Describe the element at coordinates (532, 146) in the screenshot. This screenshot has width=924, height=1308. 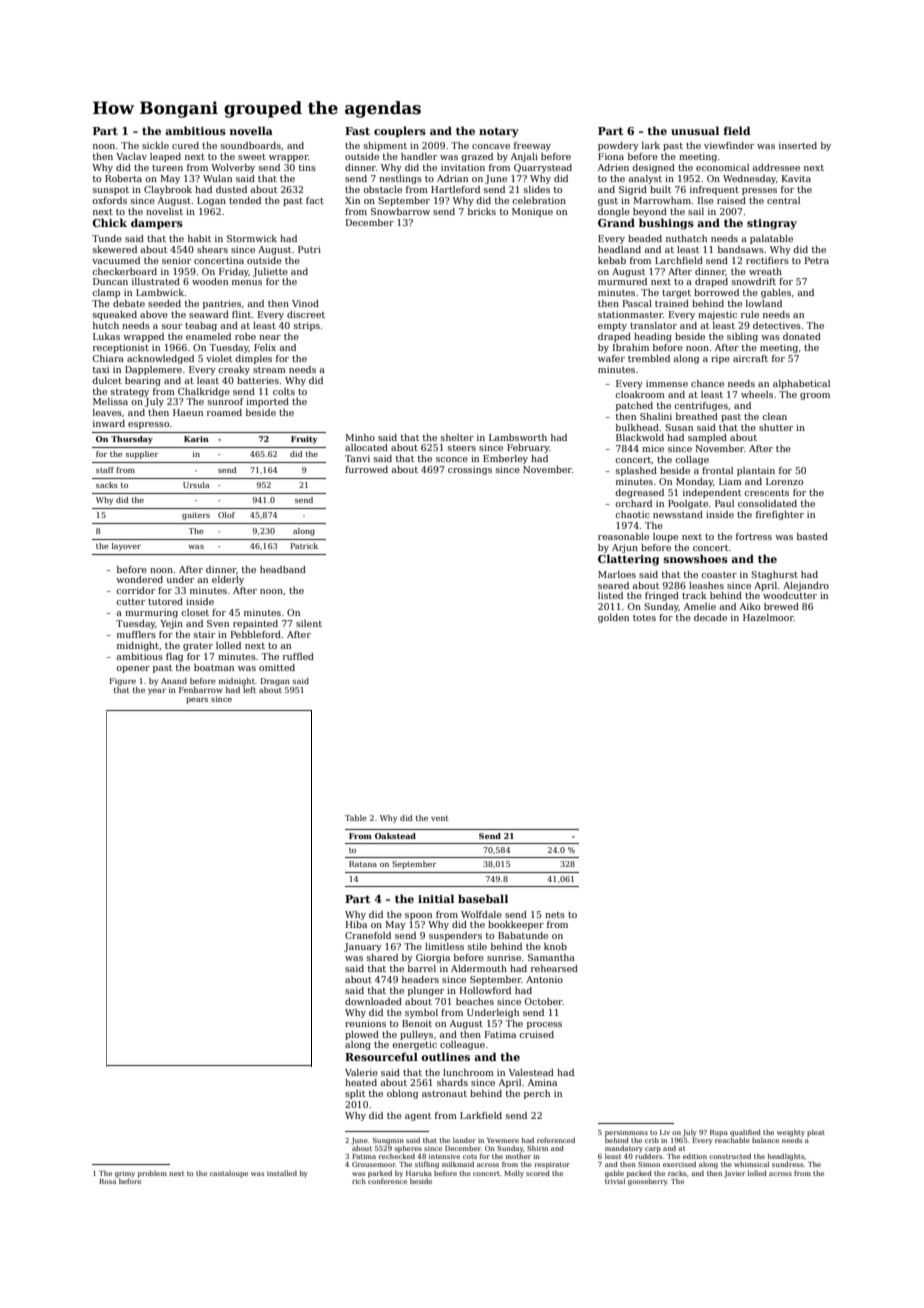
I see `freeway` at that location.
